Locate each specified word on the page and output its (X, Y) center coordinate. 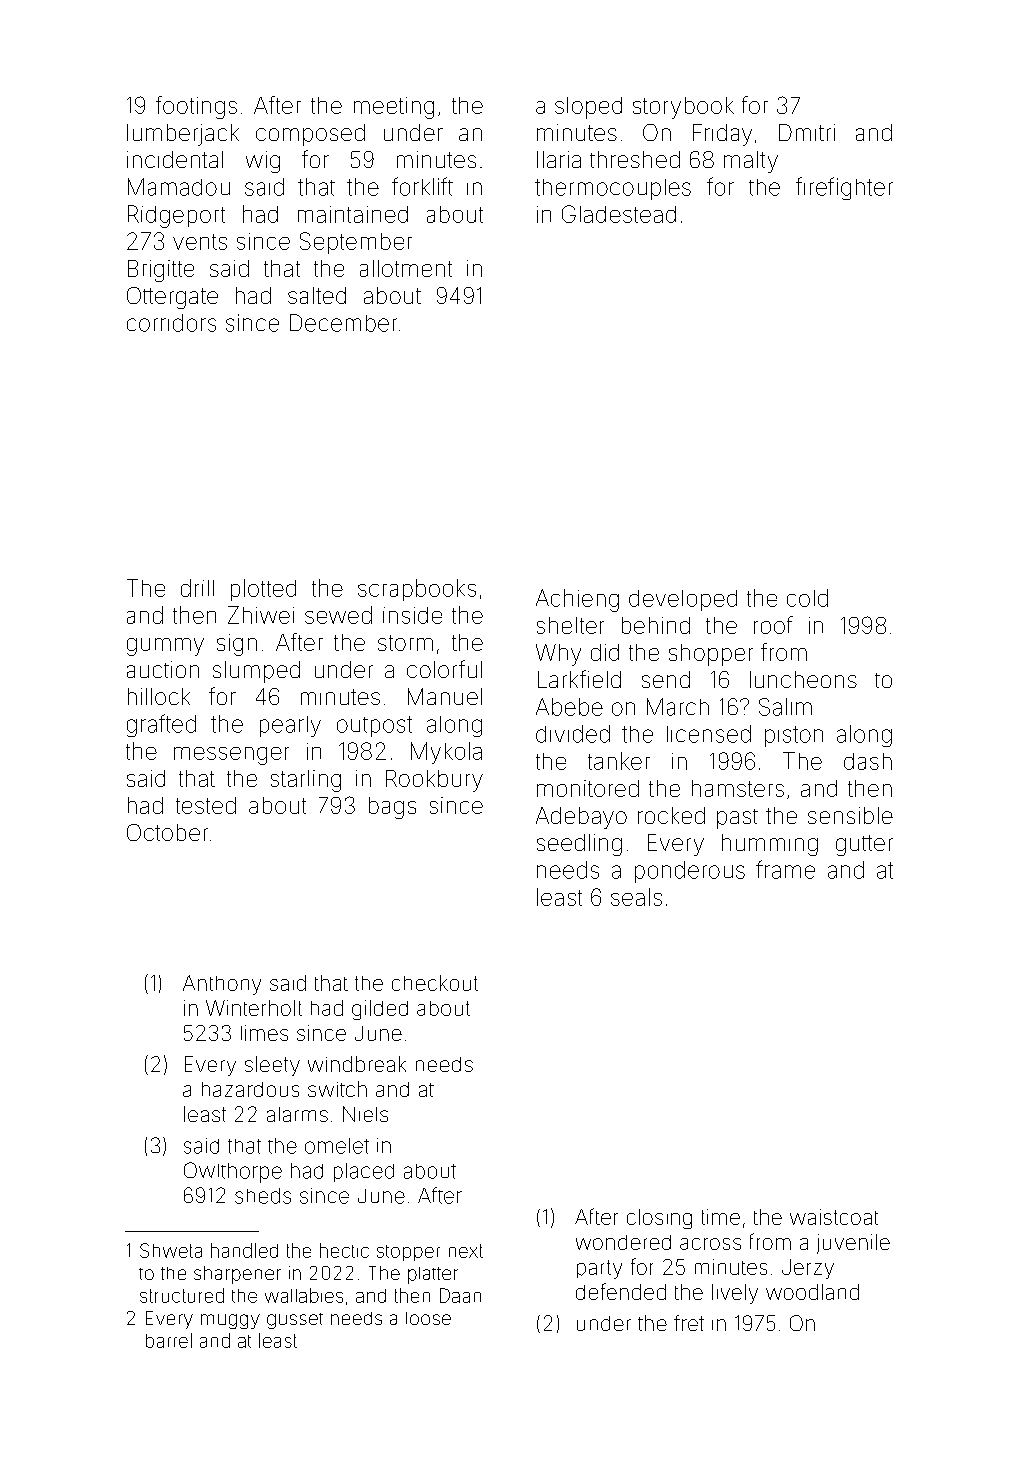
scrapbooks (417, 590)
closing (659, 1219)
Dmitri (807, 132)
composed (310, 135)
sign (237, 645)
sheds (263, 1196)
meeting (394, 108)
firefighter (844, 188)
